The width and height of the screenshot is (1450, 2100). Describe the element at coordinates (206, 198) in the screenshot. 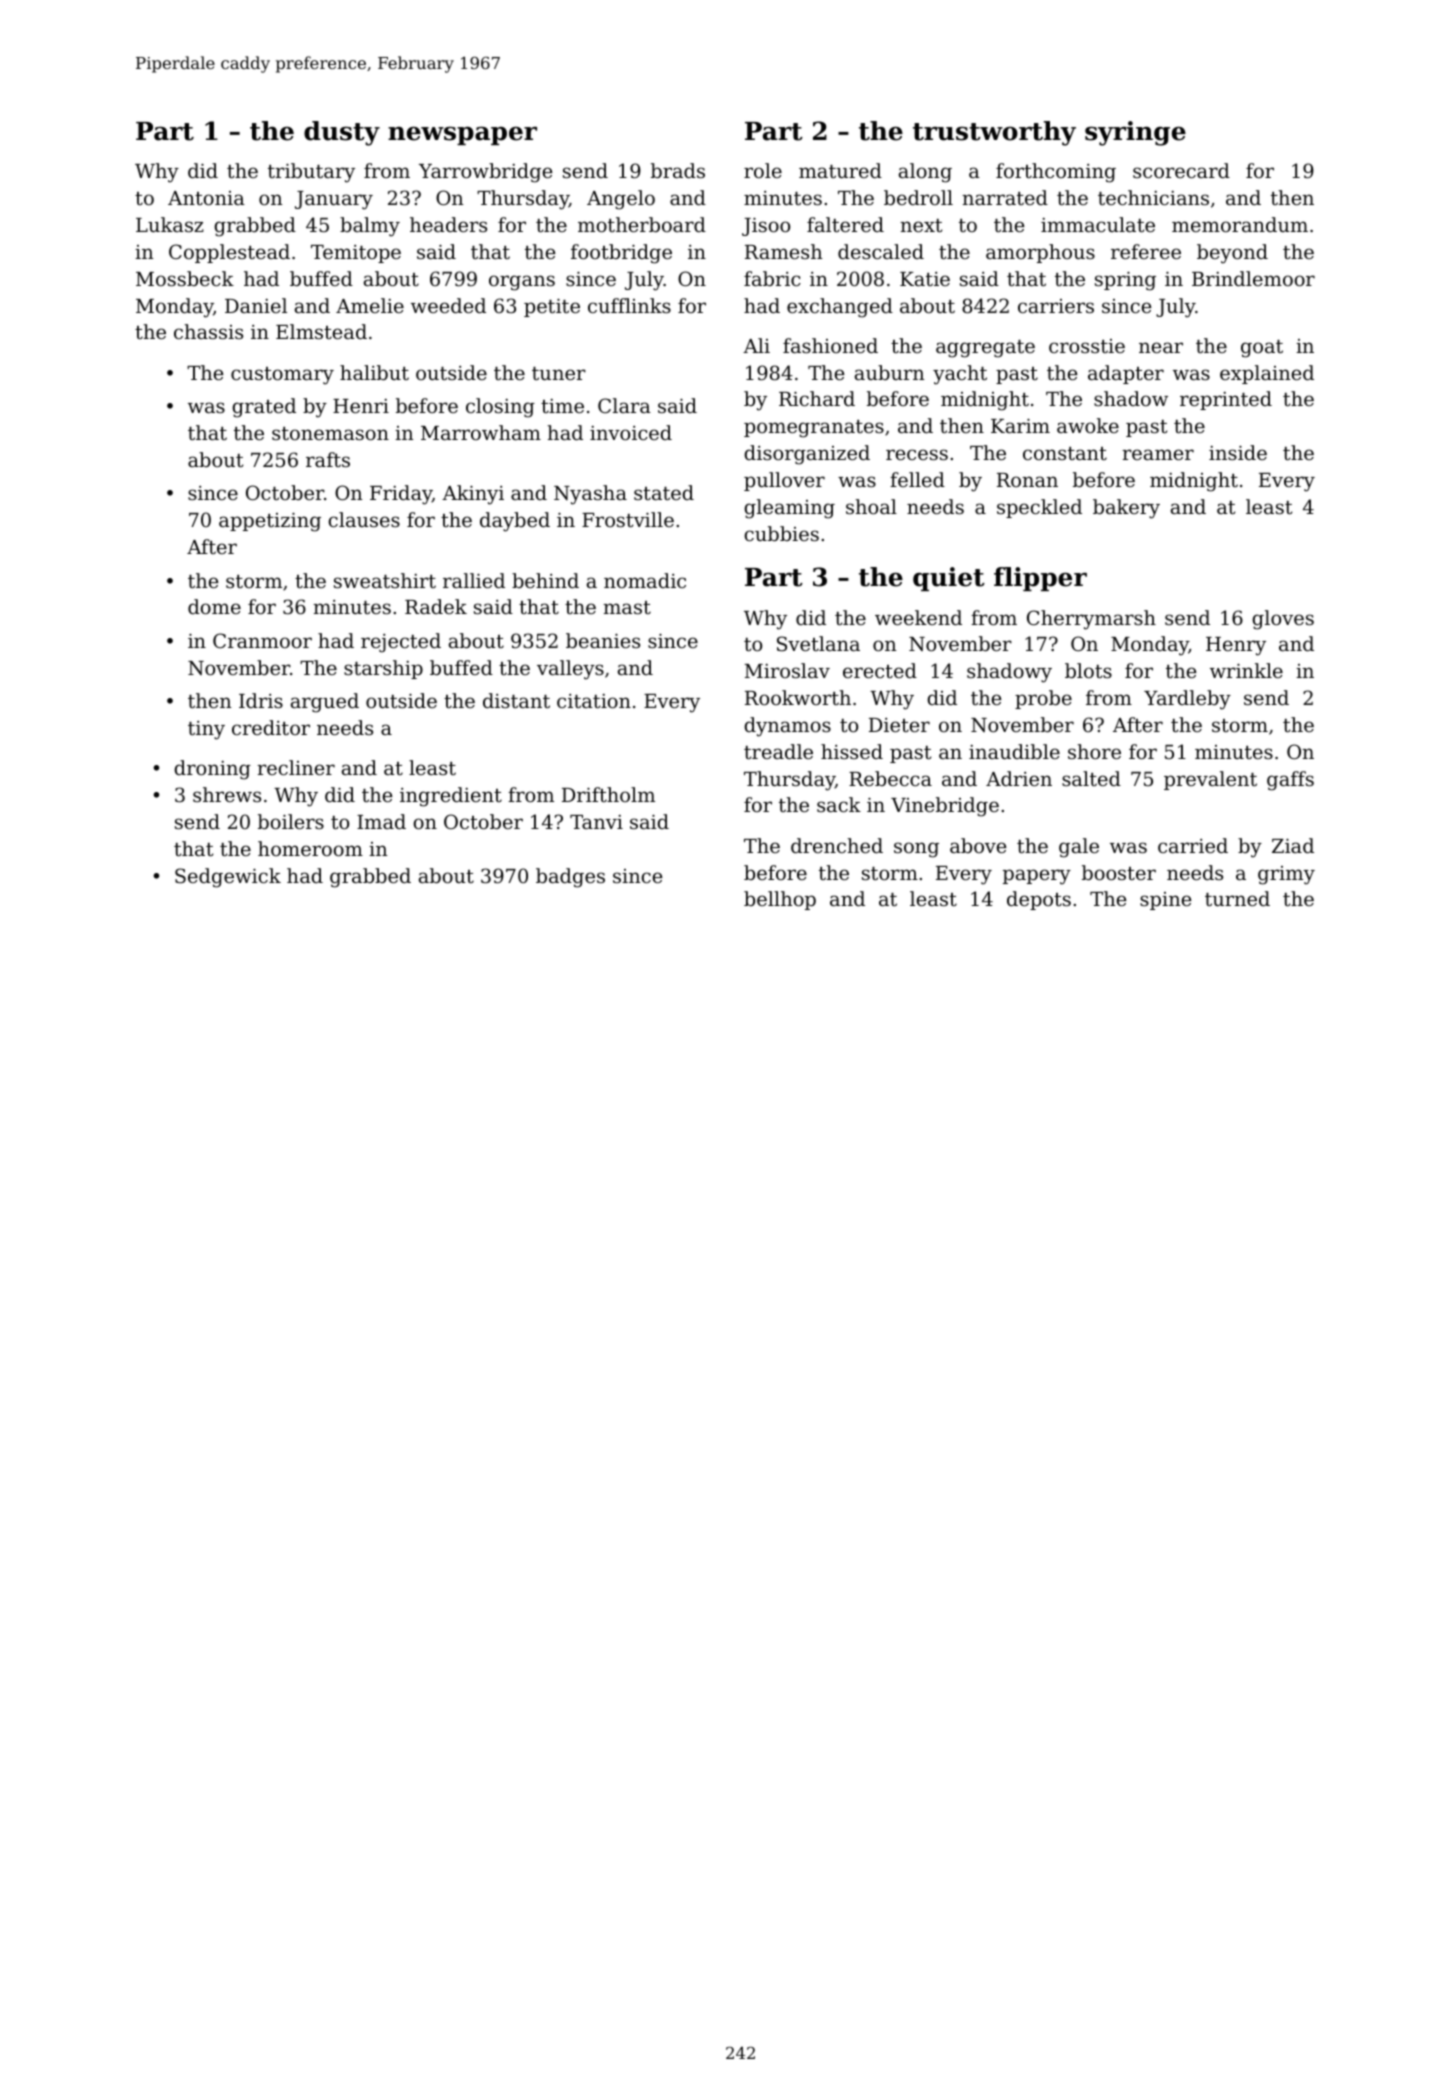

I see `Antonia` at that location.
